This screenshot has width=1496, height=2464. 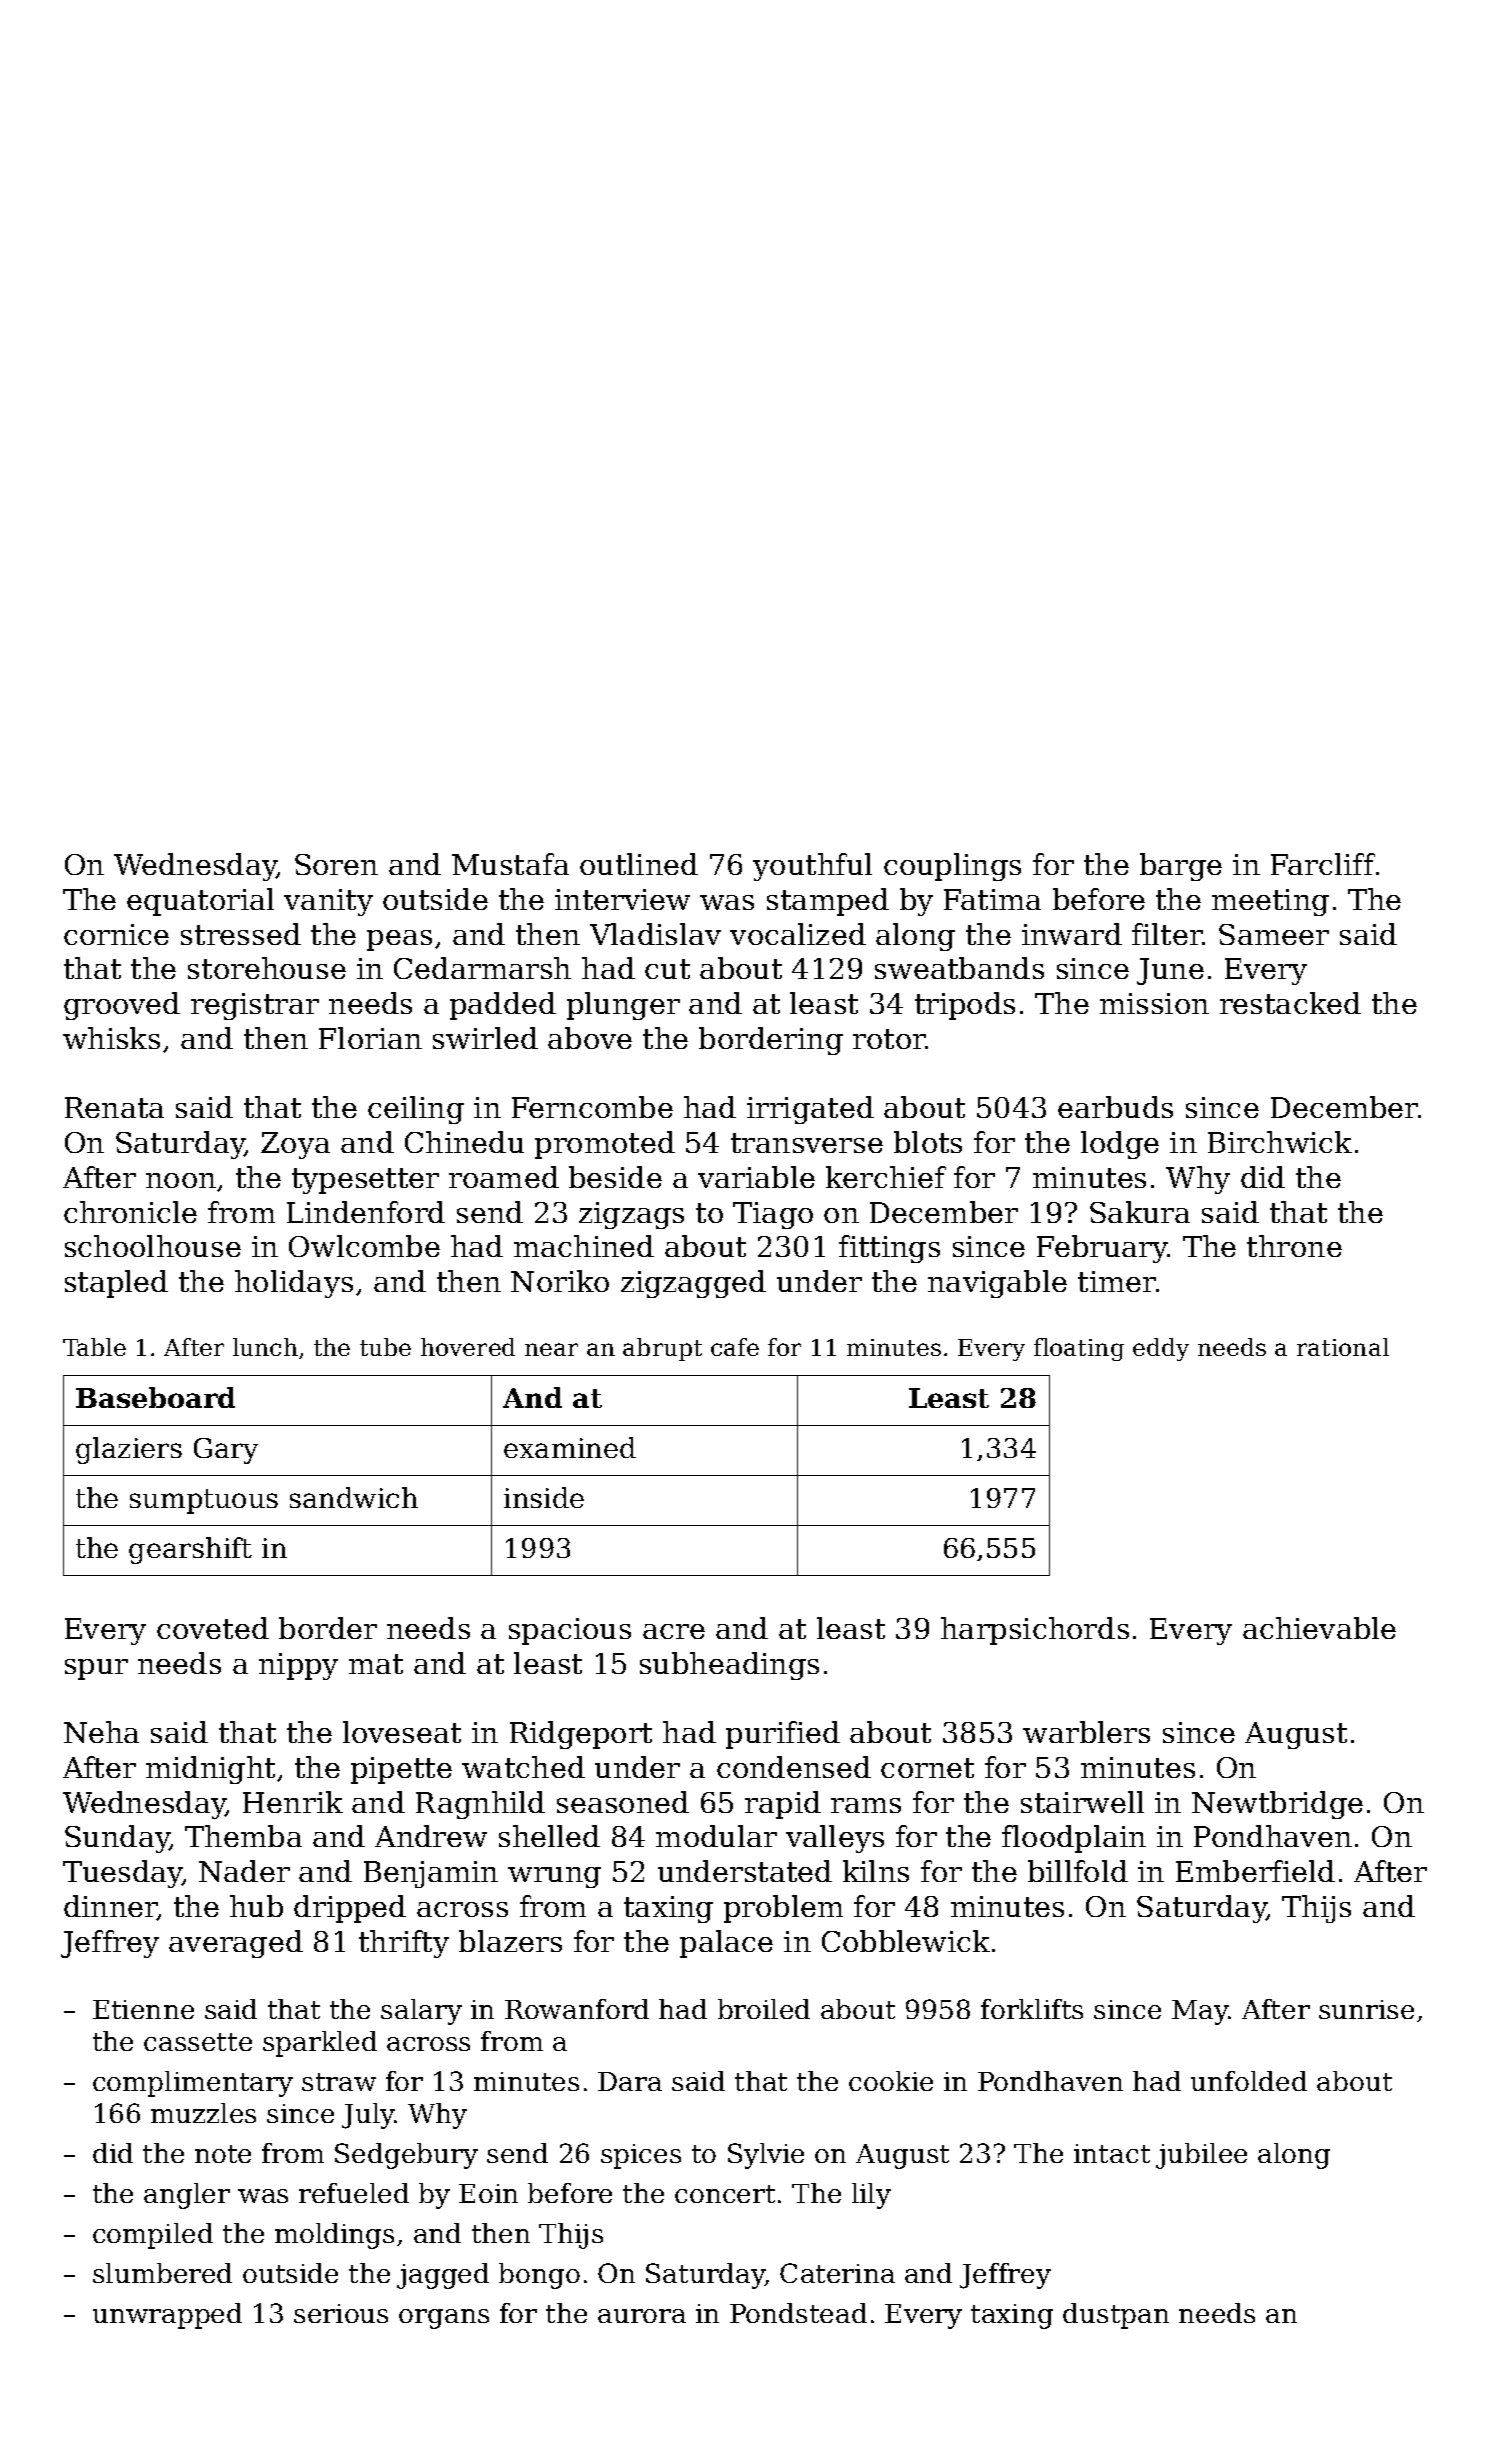 What do you see at coordinates (544, 1497) in the screenshot?
I see `inside` at bounding box center [544, 1497].
